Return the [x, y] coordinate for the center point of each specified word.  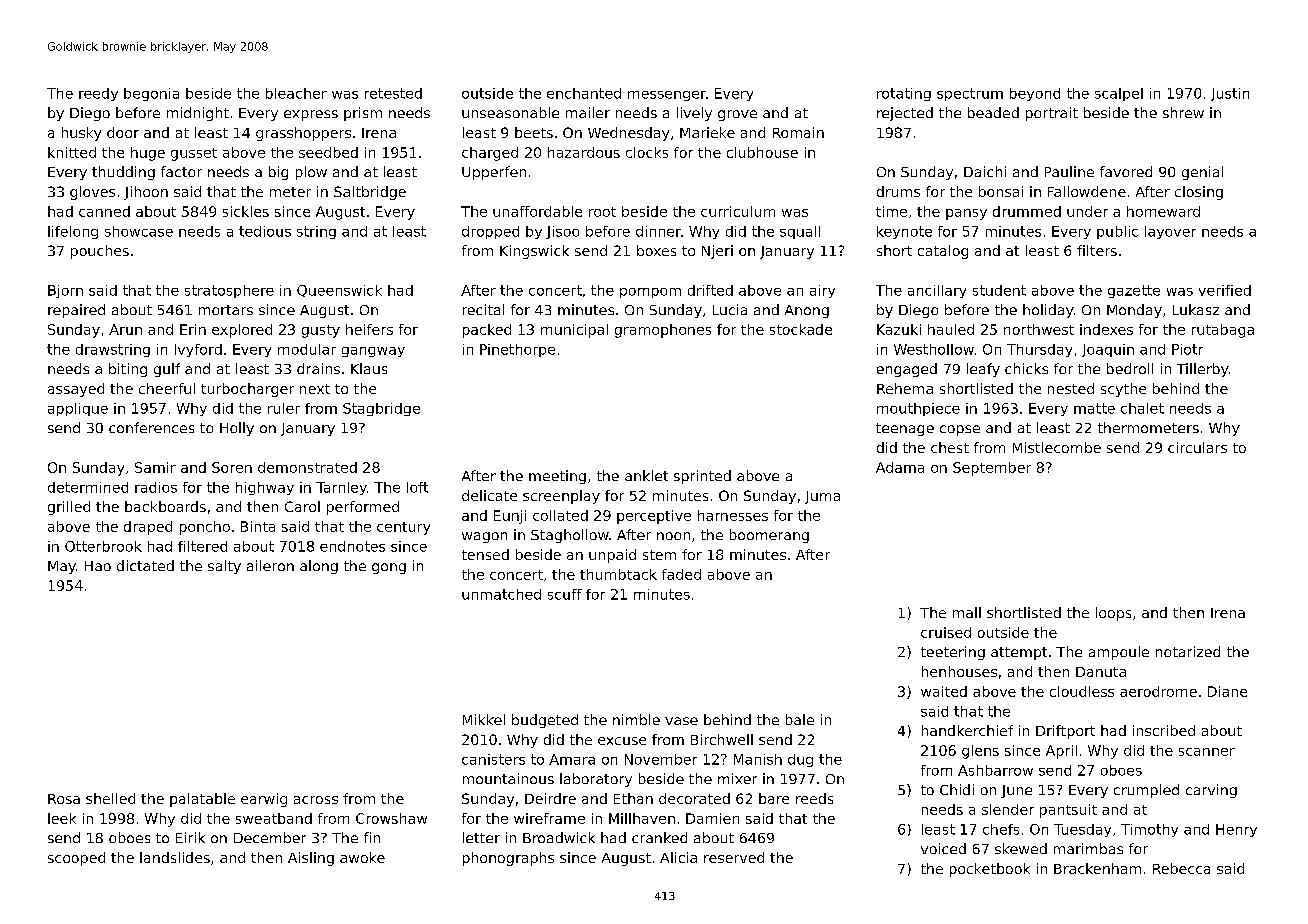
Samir [155, 467]
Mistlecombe [1057, 447]
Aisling [311, 859]
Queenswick [339, 291]
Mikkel [484, 719]
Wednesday [628, 134]
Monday [1134, 311]
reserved [734, 857]
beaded [993, 112]
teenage [905, 429]
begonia [151, 94]
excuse [622, 741]
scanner [1207, 752]
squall [800, 232]
